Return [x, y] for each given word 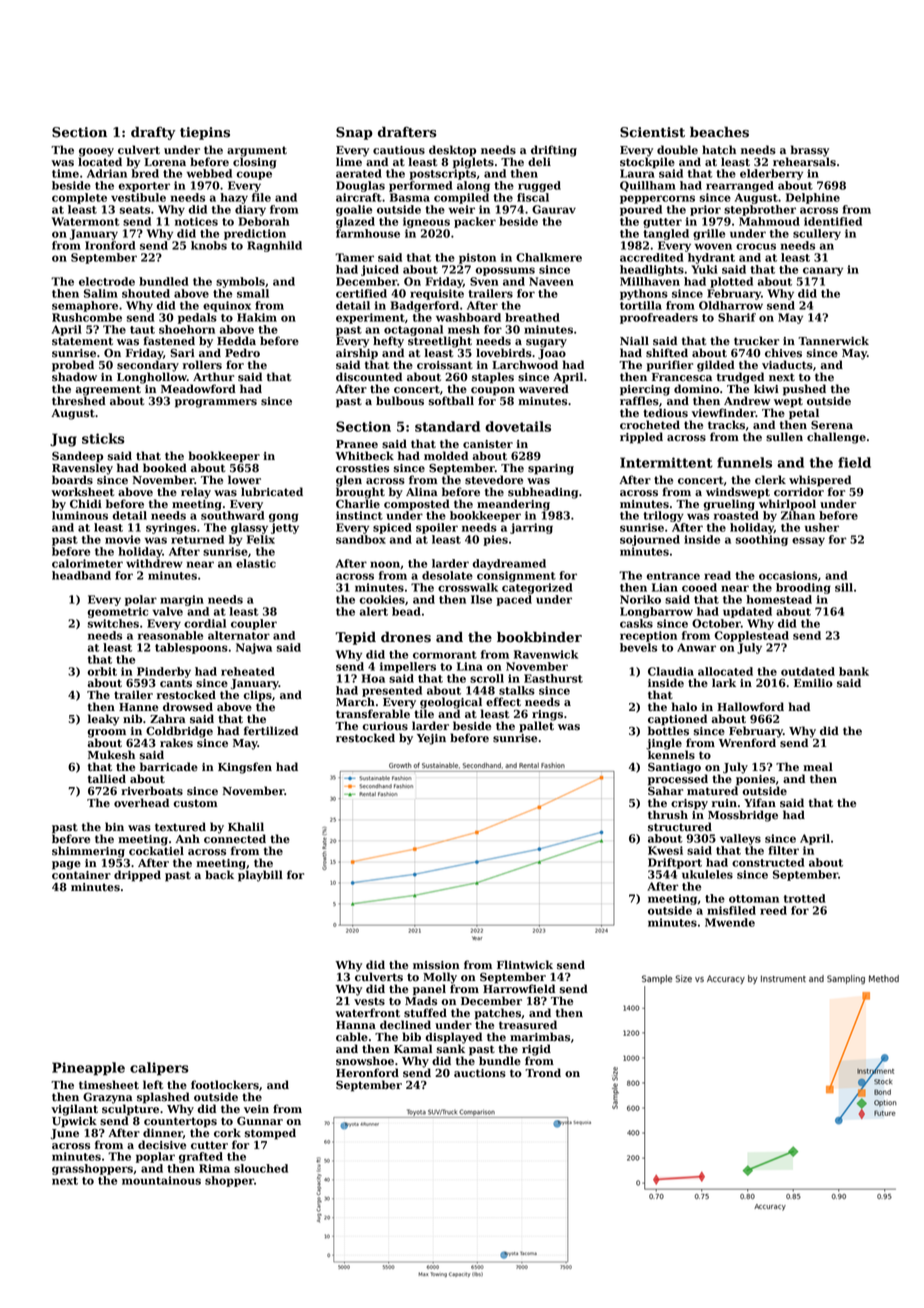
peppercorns [657, 199]
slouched [261, 1168]
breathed [532, 317]
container [81, 875]
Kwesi [665, 850]
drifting [554, 151]
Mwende [730, 922]
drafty [153, 133]
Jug [63, 440]
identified [833, 221]
